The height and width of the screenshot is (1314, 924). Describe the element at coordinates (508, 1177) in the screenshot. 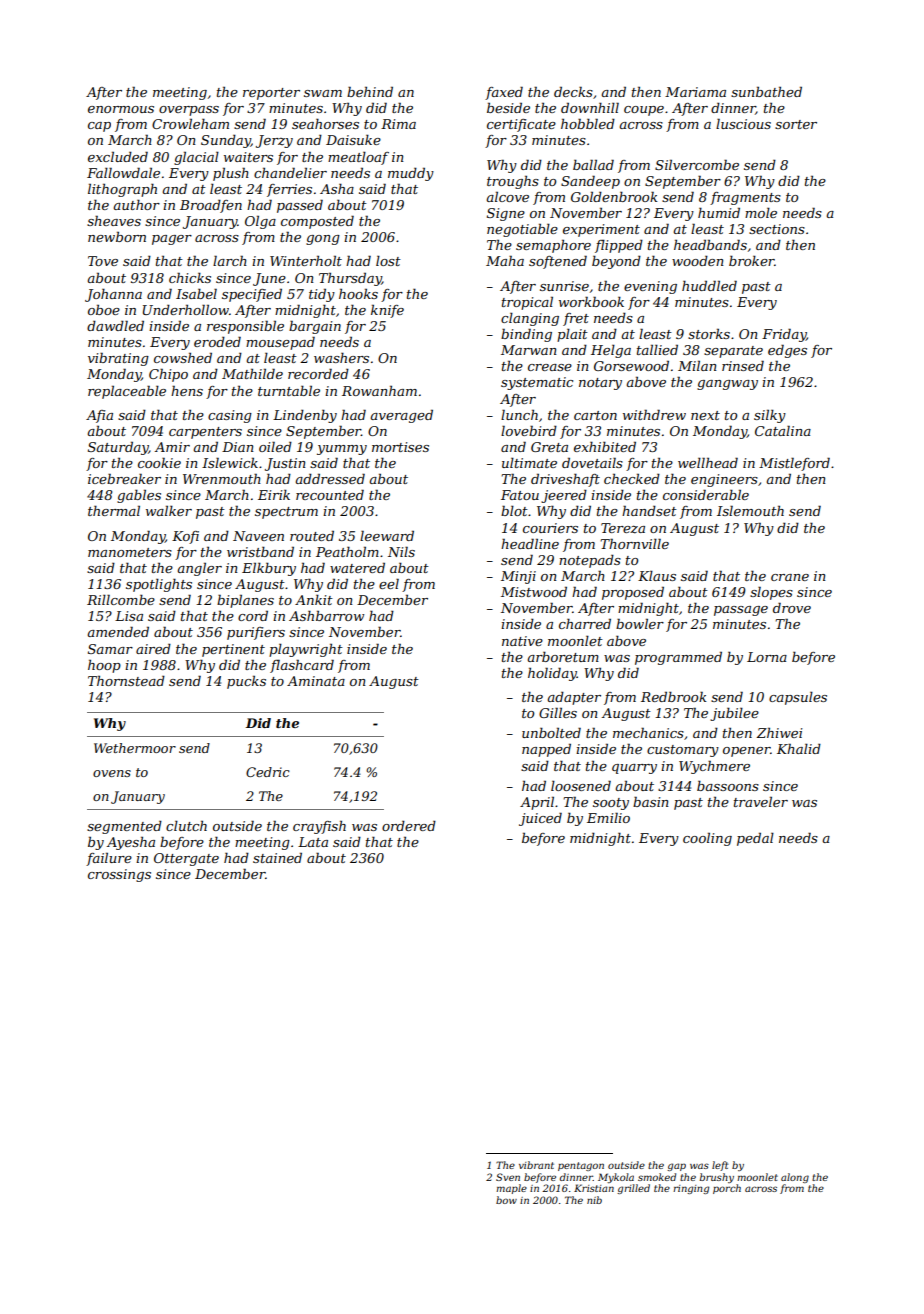

I see `Sven` at that location.
